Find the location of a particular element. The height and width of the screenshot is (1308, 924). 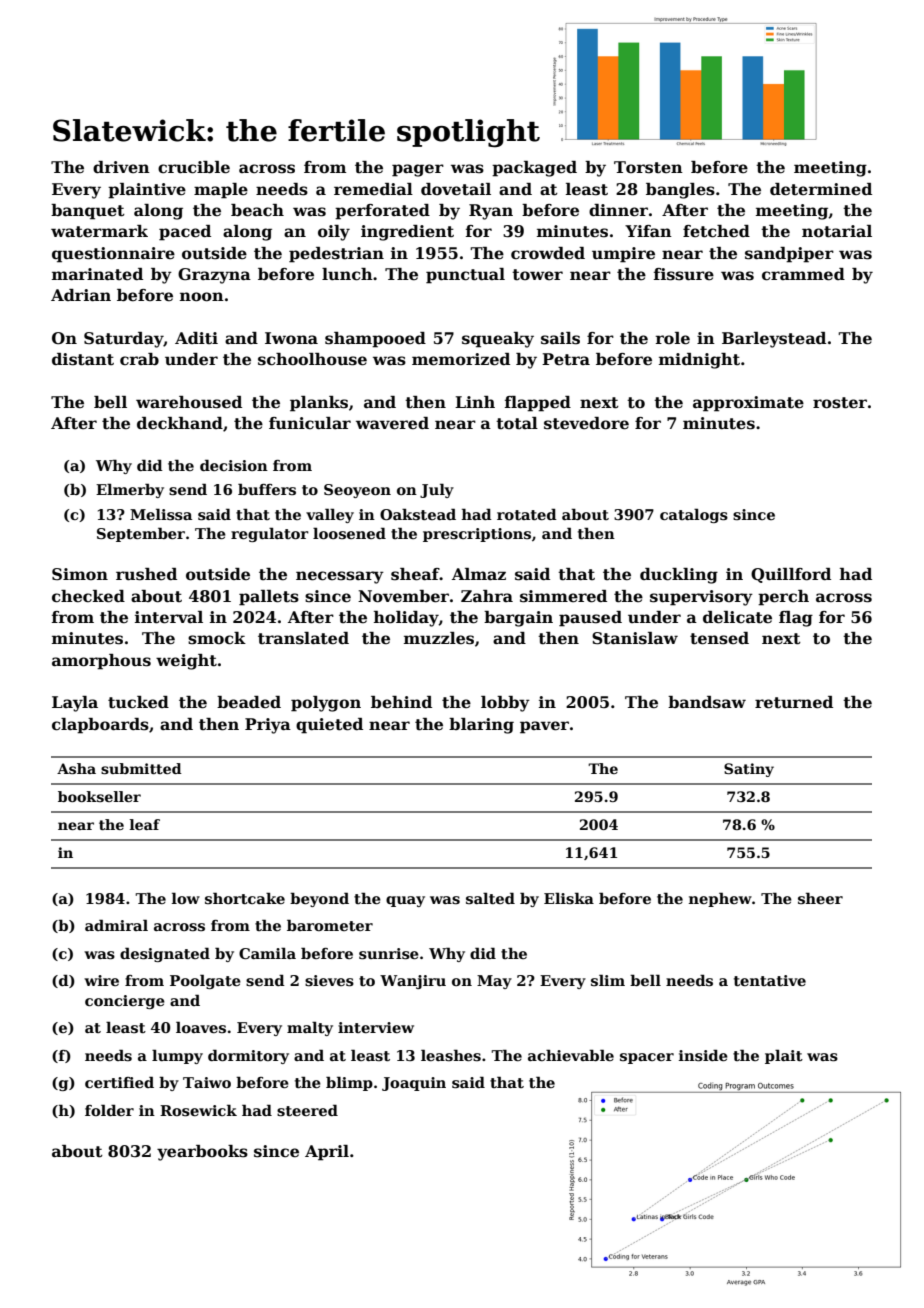

flag is located at coordinates (796, 619).
